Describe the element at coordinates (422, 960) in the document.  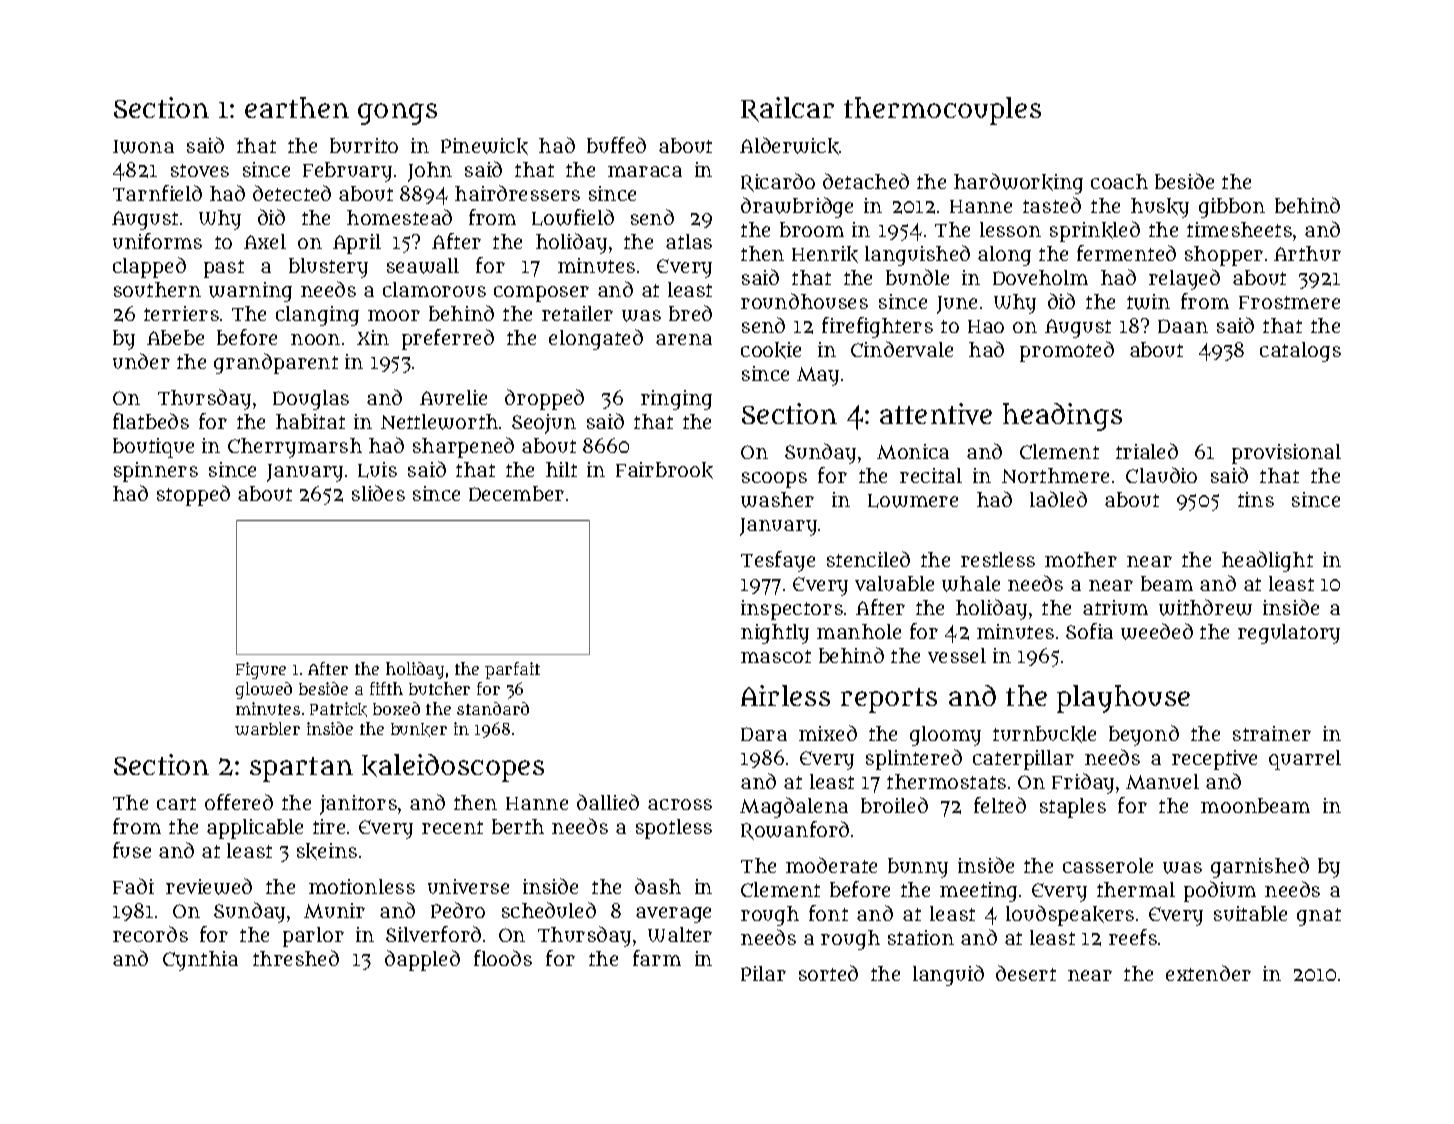
I see `dappled` at that location.
